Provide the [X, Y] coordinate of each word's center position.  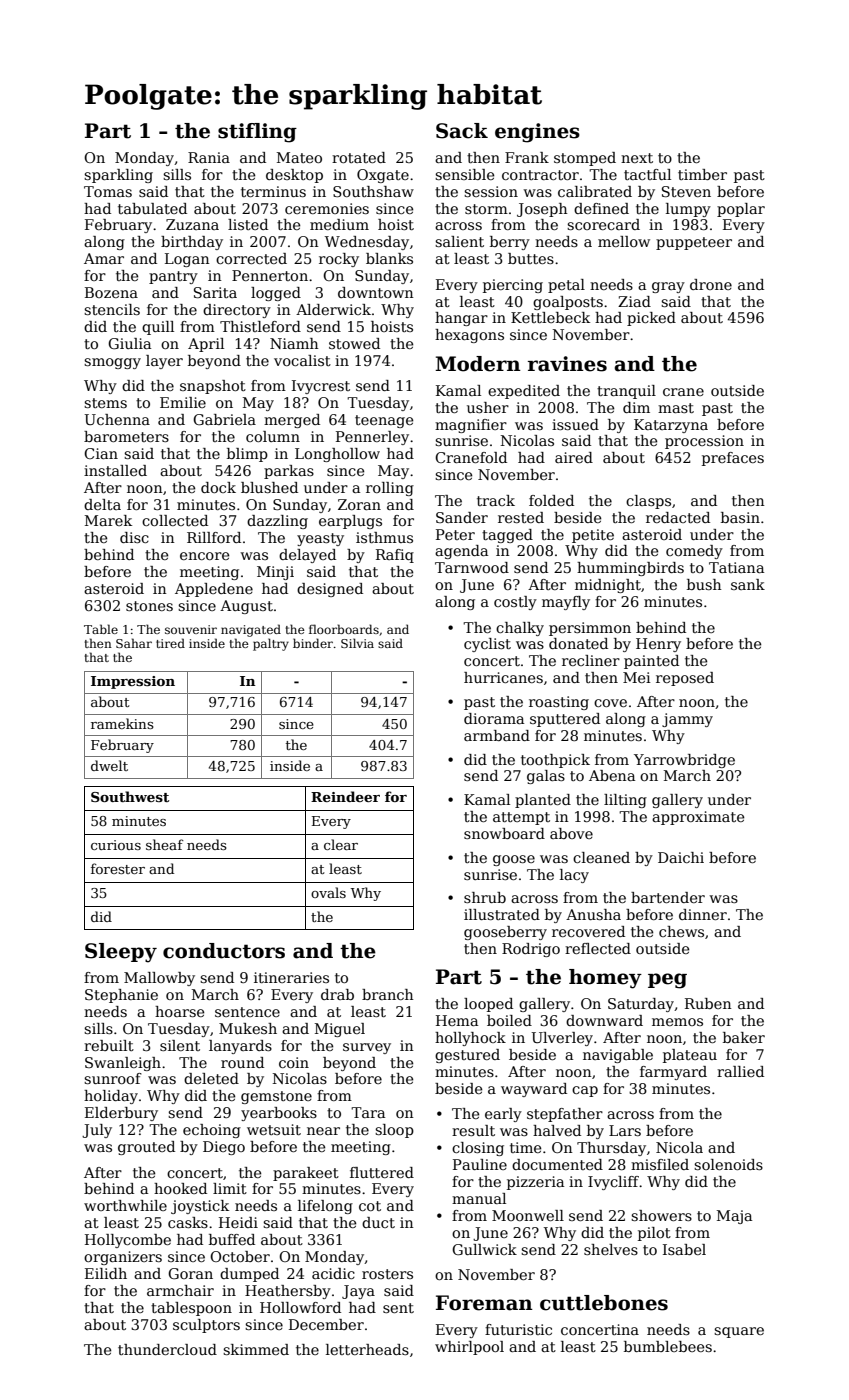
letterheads [367, 1349]
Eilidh [106, 1273]
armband [497, 735]
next [637, 158]
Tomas [108, 191]
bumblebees [668, 1346]
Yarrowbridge [684, 761]
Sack [462, 131]
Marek [108, 520]
